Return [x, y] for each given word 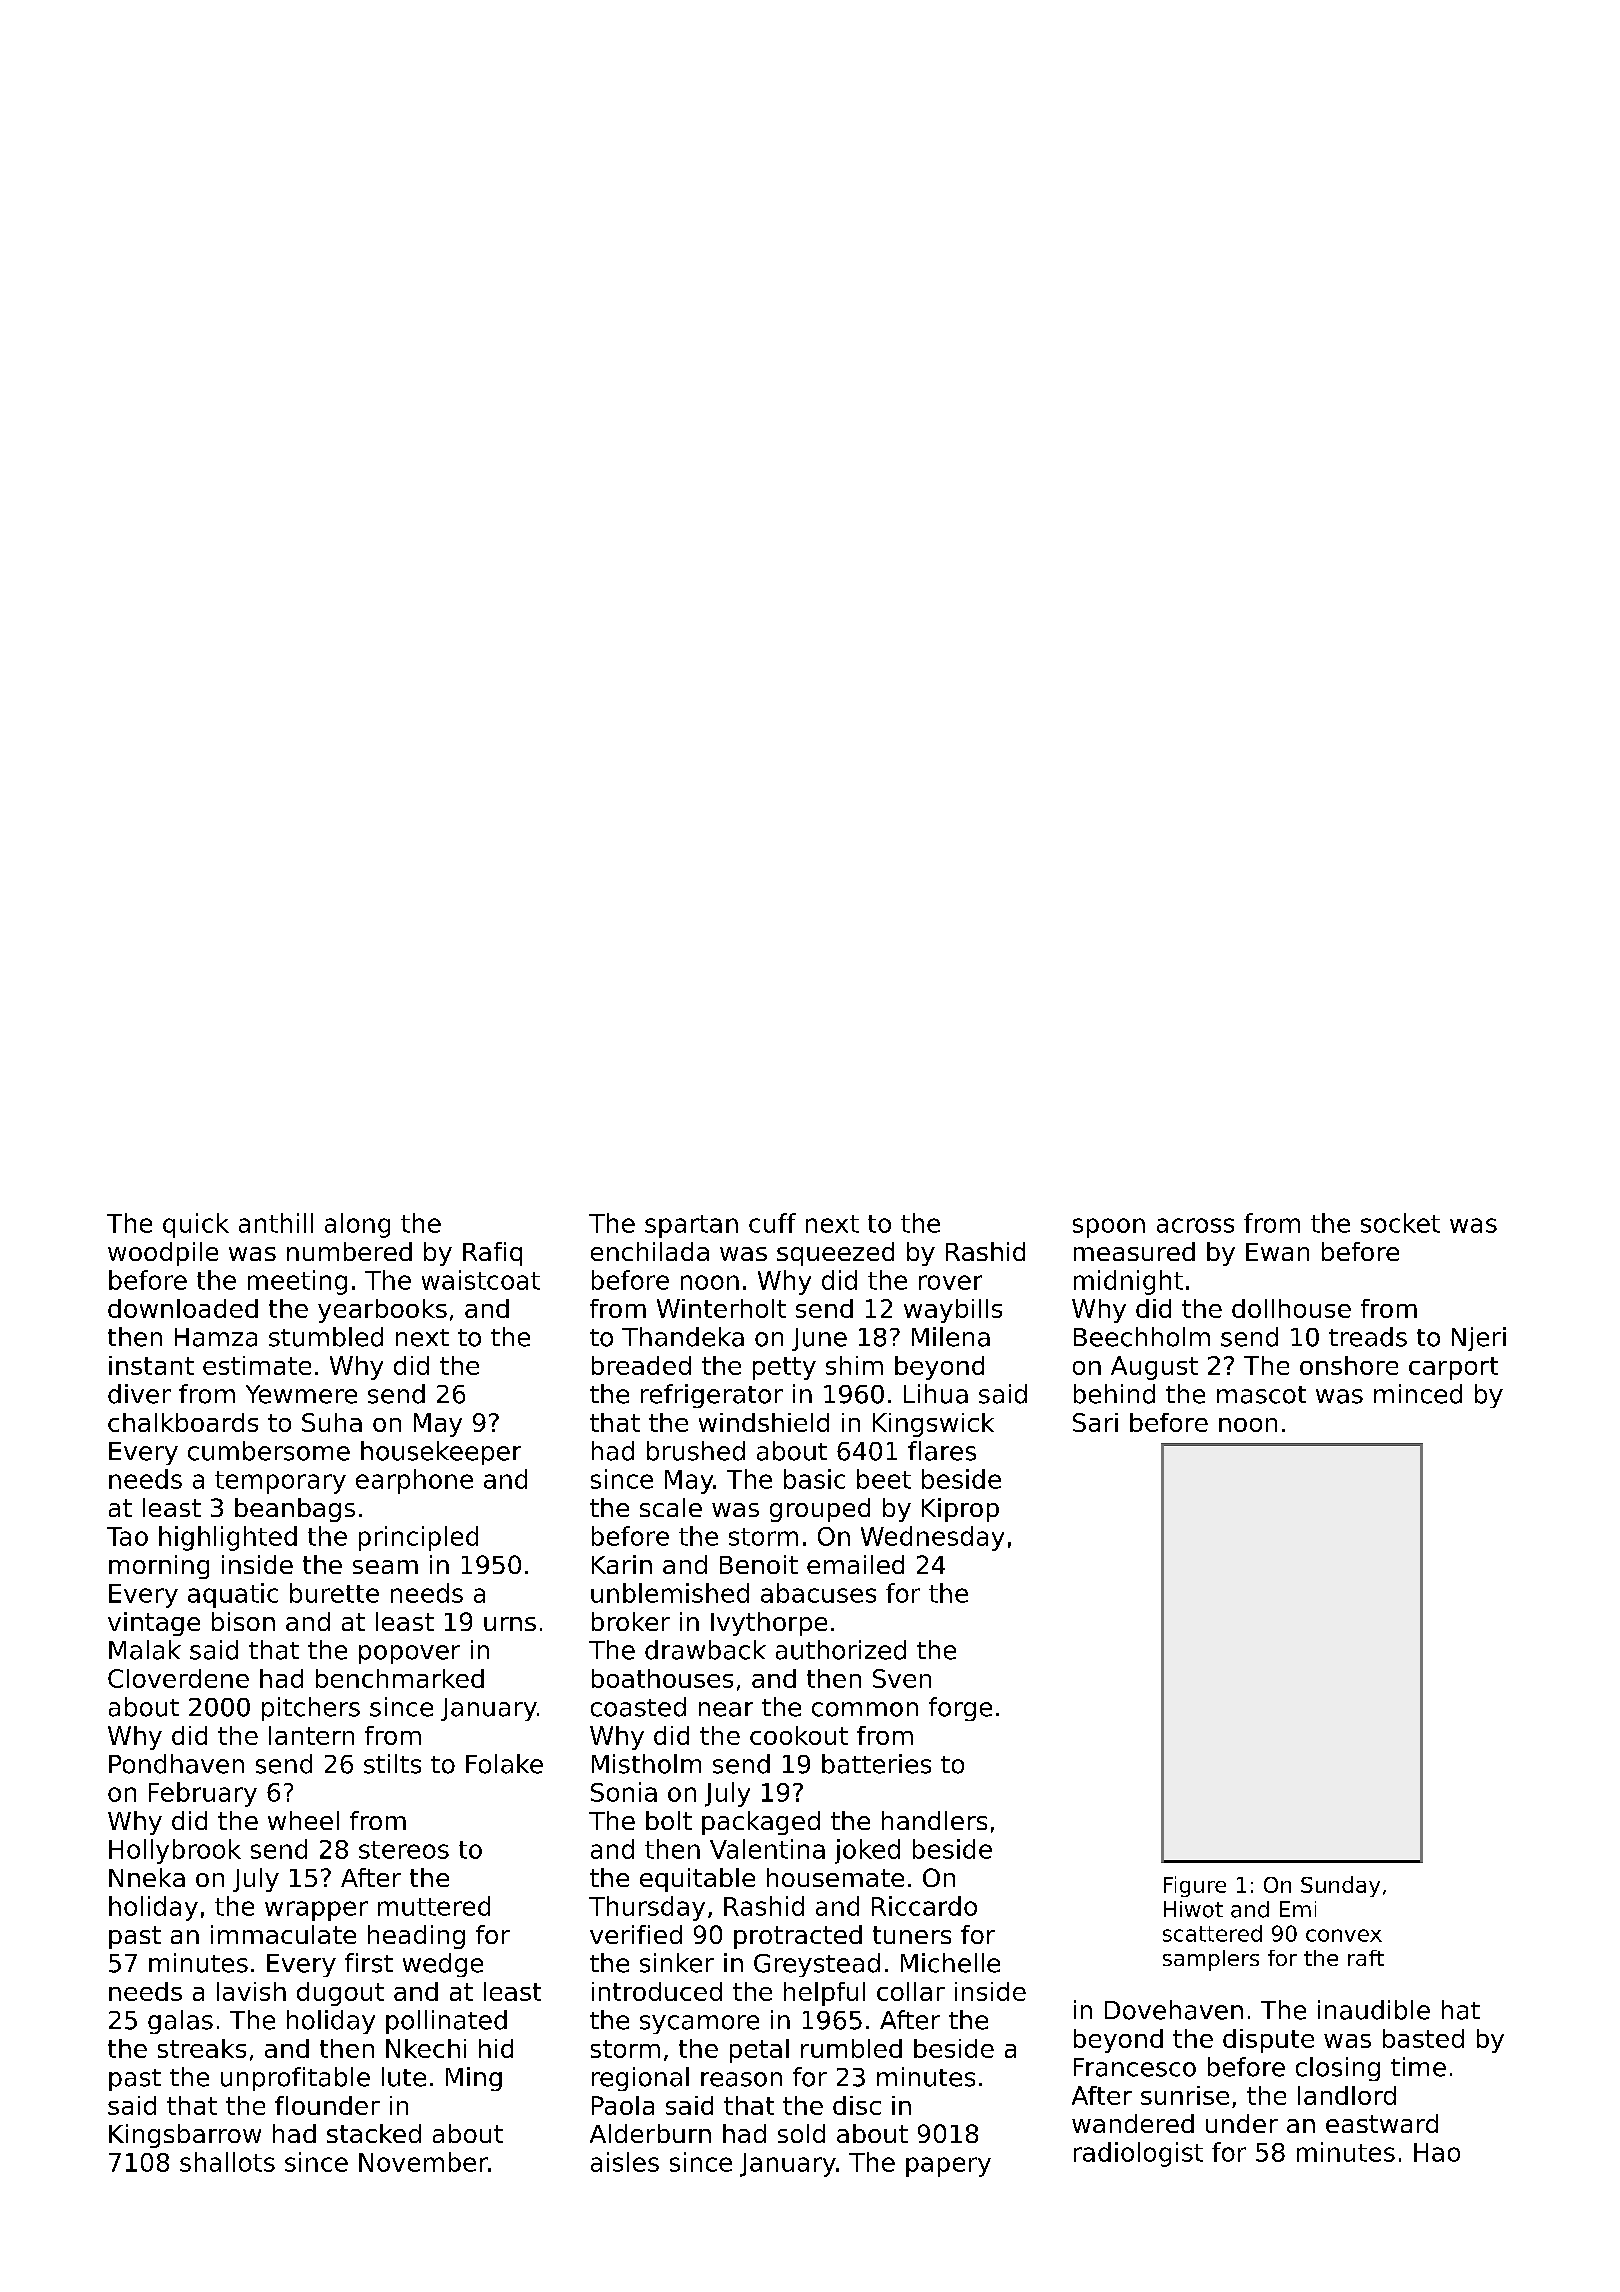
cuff [772, 1223]
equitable [697, 1880]
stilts [392, 1764]
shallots [227, 2162]
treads [1368, 1337]
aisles [625, 2162]
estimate [257, 1365]
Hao [1437, 2152]
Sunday [1340, 1886]
